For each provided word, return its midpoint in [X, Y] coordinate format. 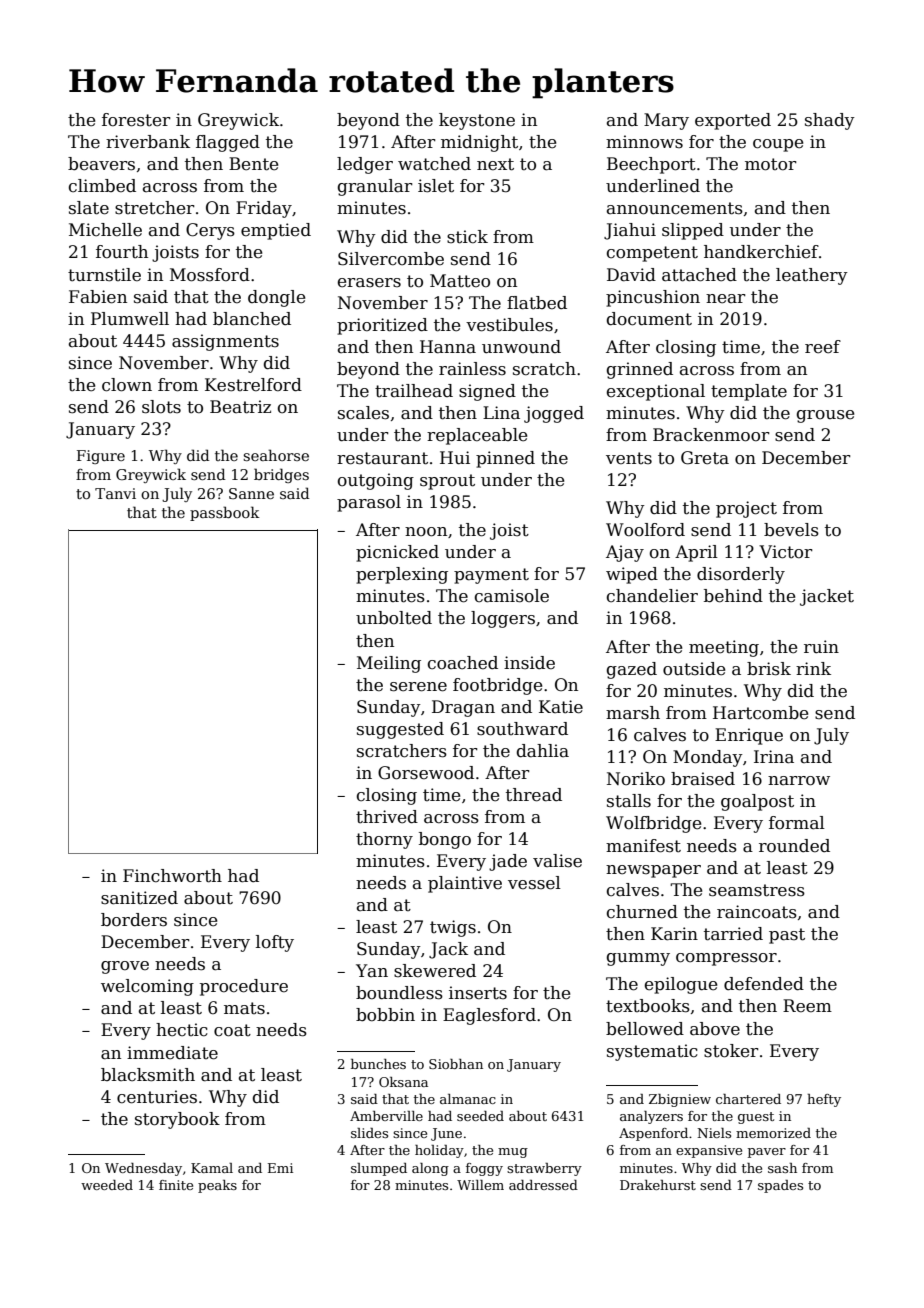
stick [467, 237]
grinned [640, 370]
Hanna [448, 347]
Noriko [636, 779]
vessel [534, 883]
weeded [107, 1185]
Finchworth [172, 876]
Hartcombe [760, 713]
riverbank [148, 142]
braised [703, 779]
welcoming [147, 987]
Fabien [98, 297]
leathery [812, 276]
